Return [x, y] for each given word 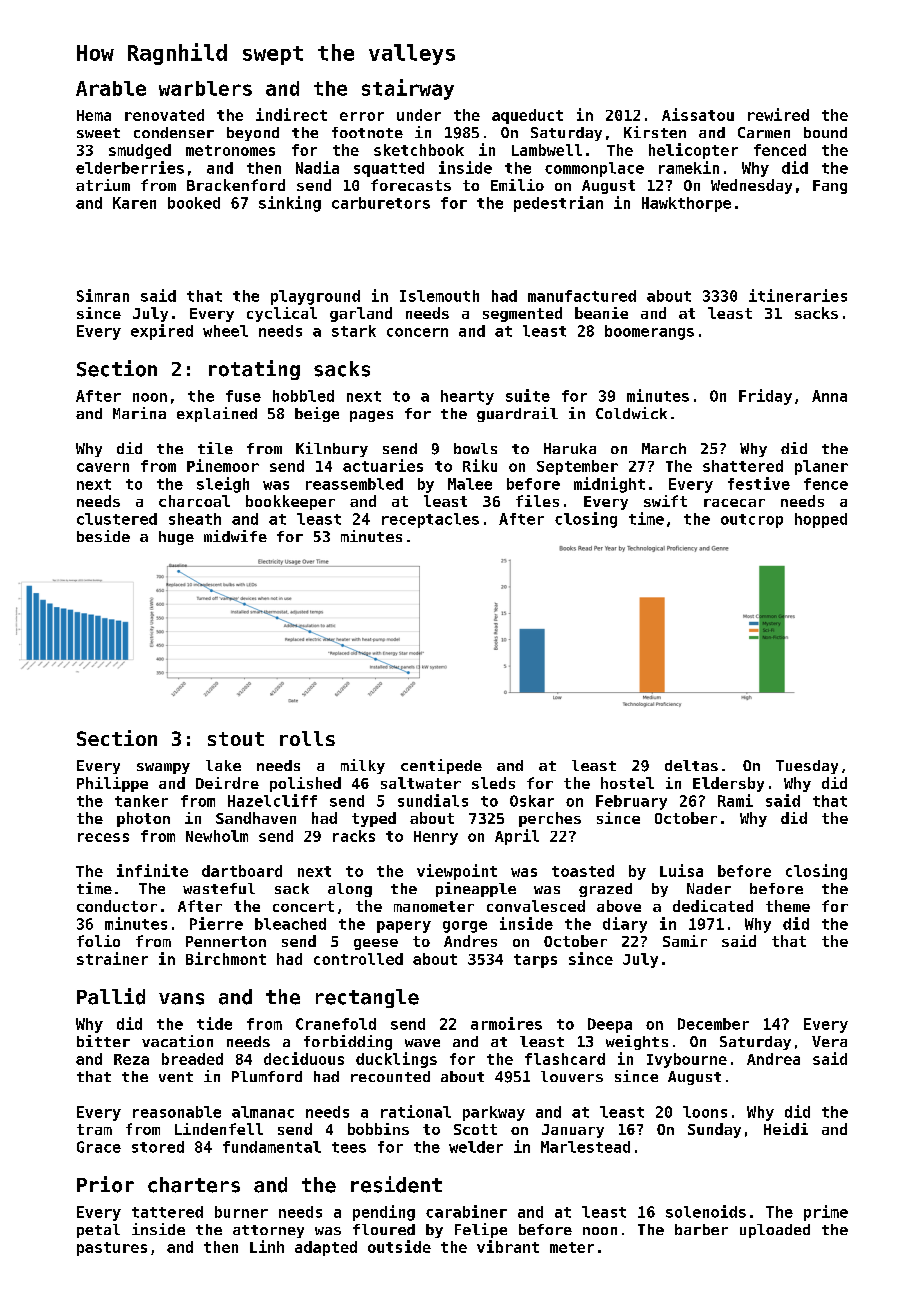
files [537, 501]
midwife [235, 536]
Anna [829, 396]
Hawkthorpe [686, 204]
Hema [94, 115]
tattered [167, 1212]
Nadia [317, 167]
